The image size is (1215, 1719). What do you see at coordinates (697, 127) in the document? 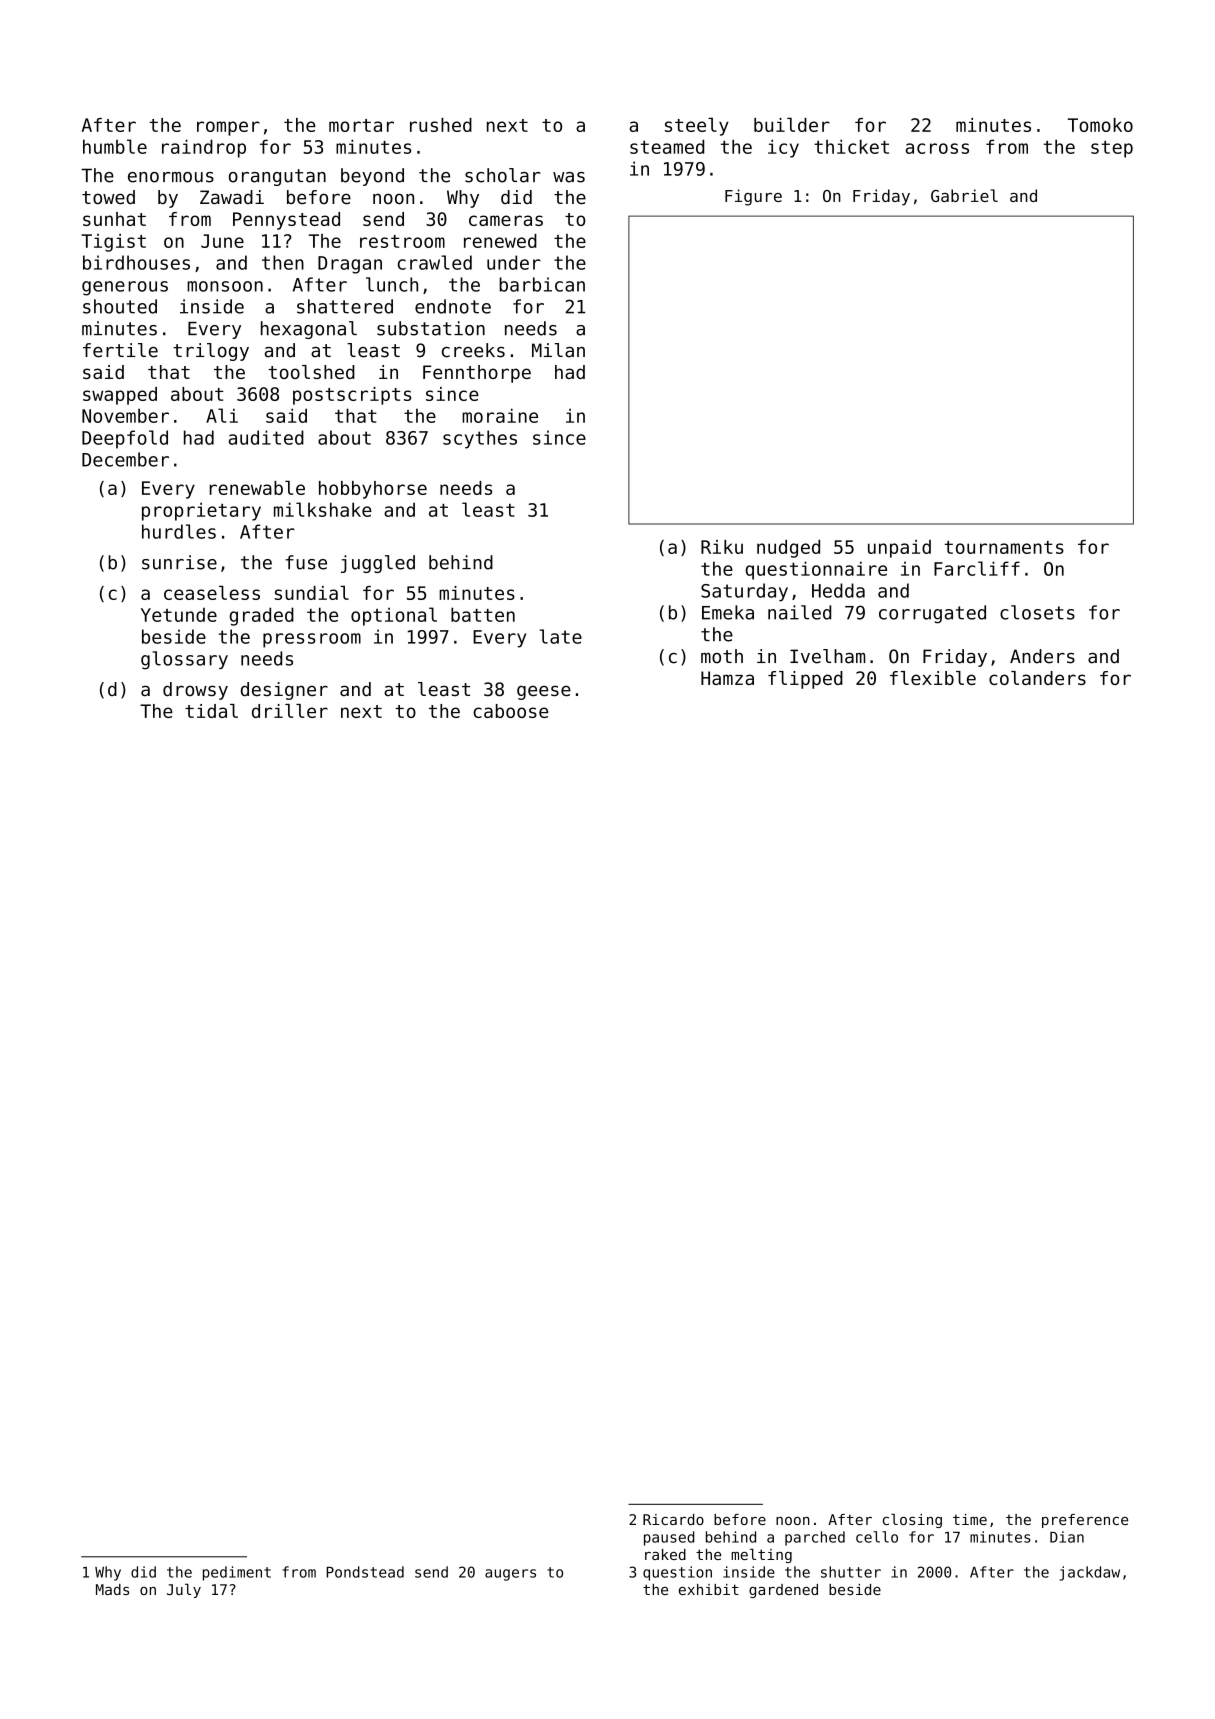
I see `steely` at bounding box center [697, 127].
